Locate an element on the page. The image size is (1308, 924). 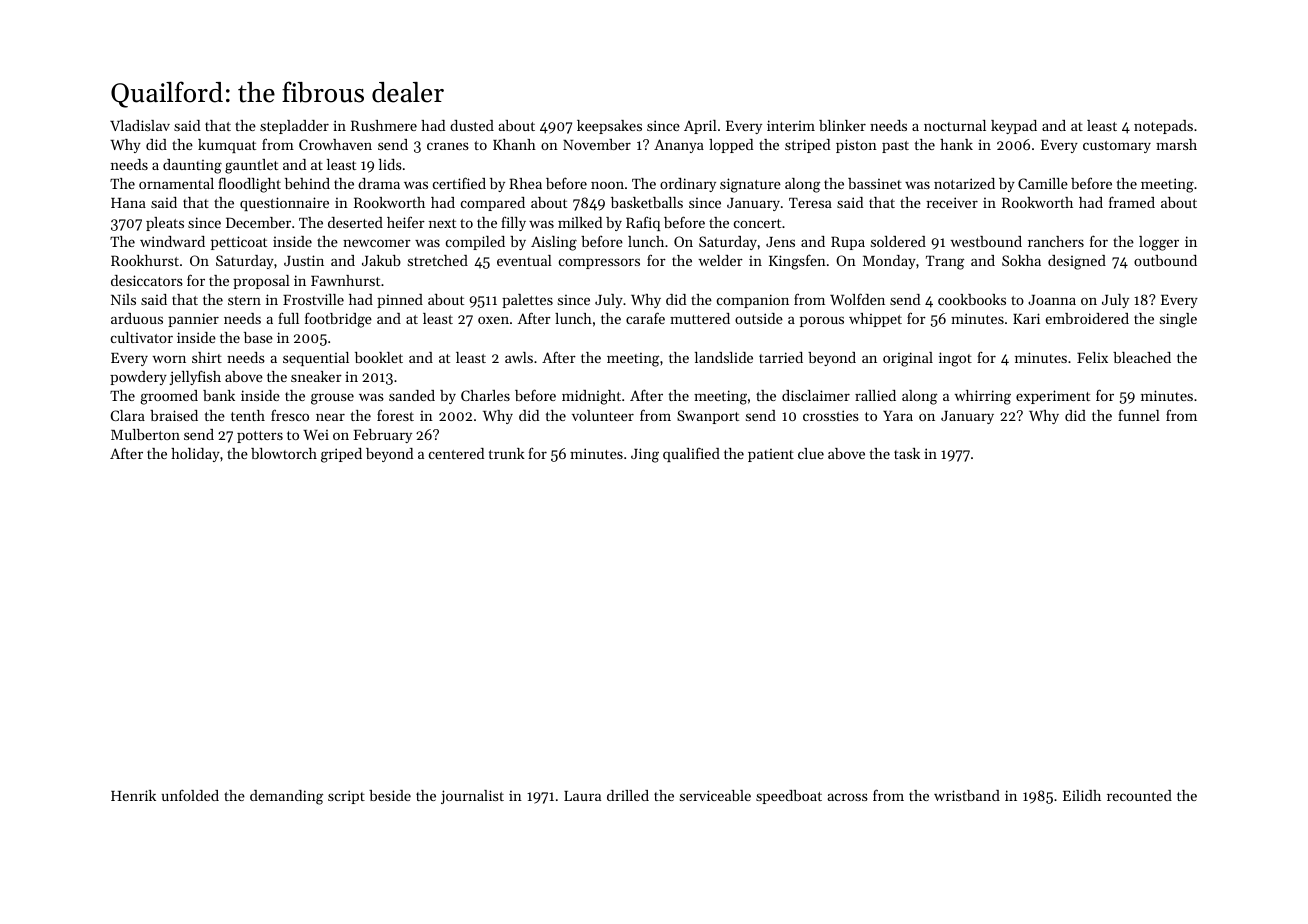
keypad is located at coordinates (1014, 127).
